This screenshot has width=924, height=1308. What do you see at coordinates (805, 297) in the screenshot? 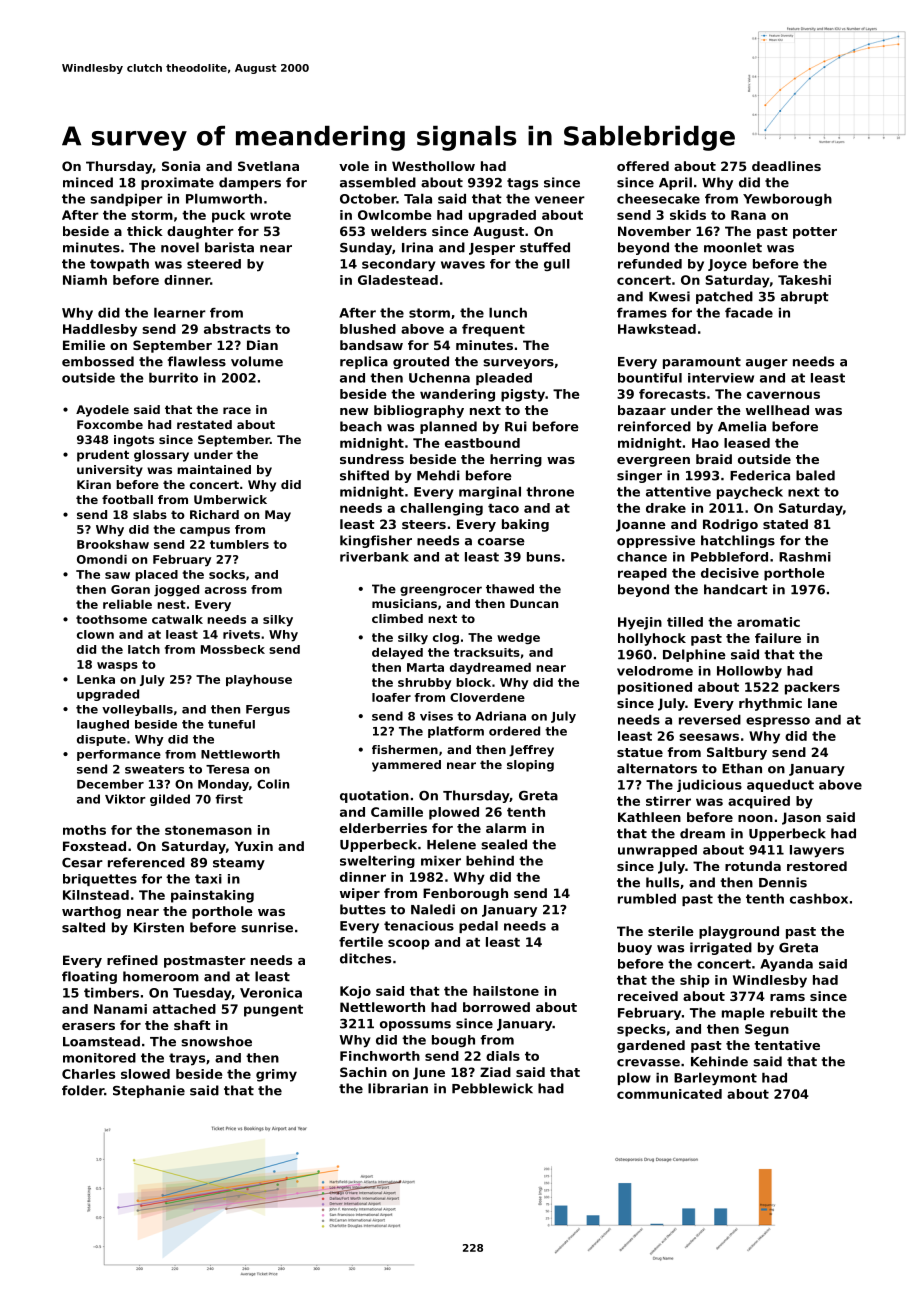
I see `abrupt` at bounding box center [805, 297].
